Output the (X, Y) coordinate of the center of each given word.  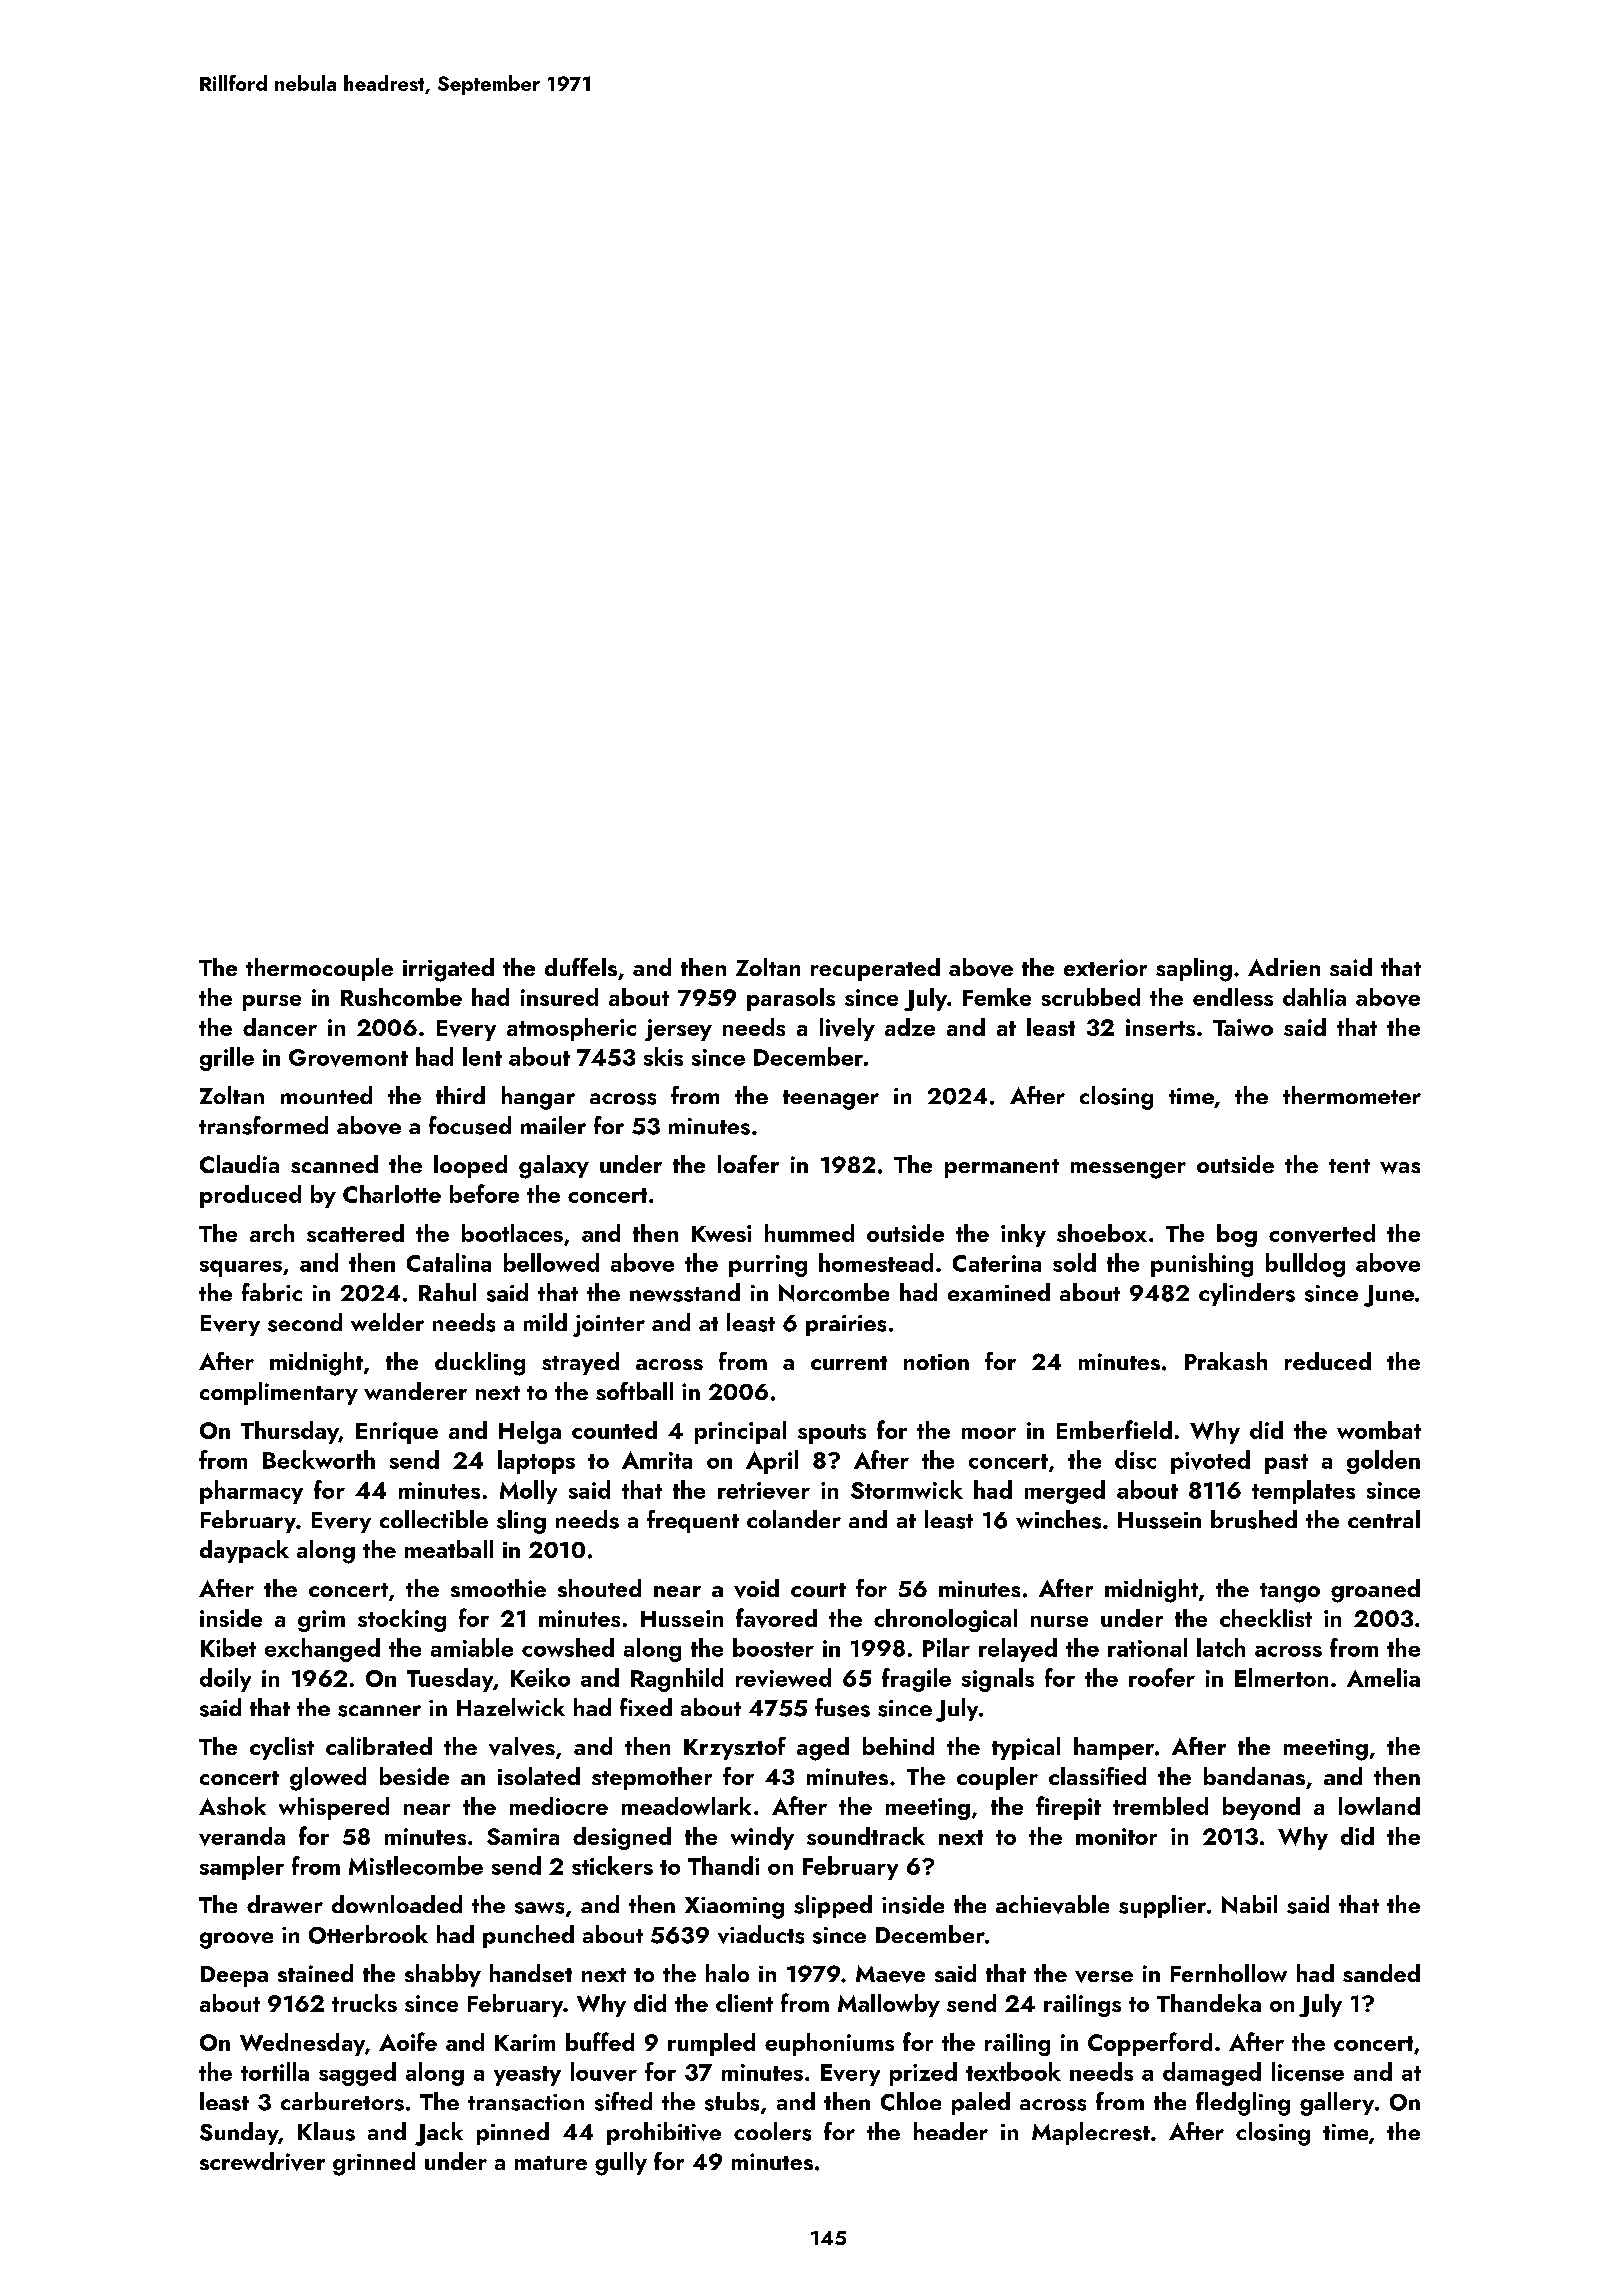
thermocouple (319, 969)
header (951, 2131)
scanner (379, 1711)
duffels (581, 967)
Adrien (1284, 967)
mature (551, 2163)
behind (898, 1746)
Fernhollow (1229, 1973)
